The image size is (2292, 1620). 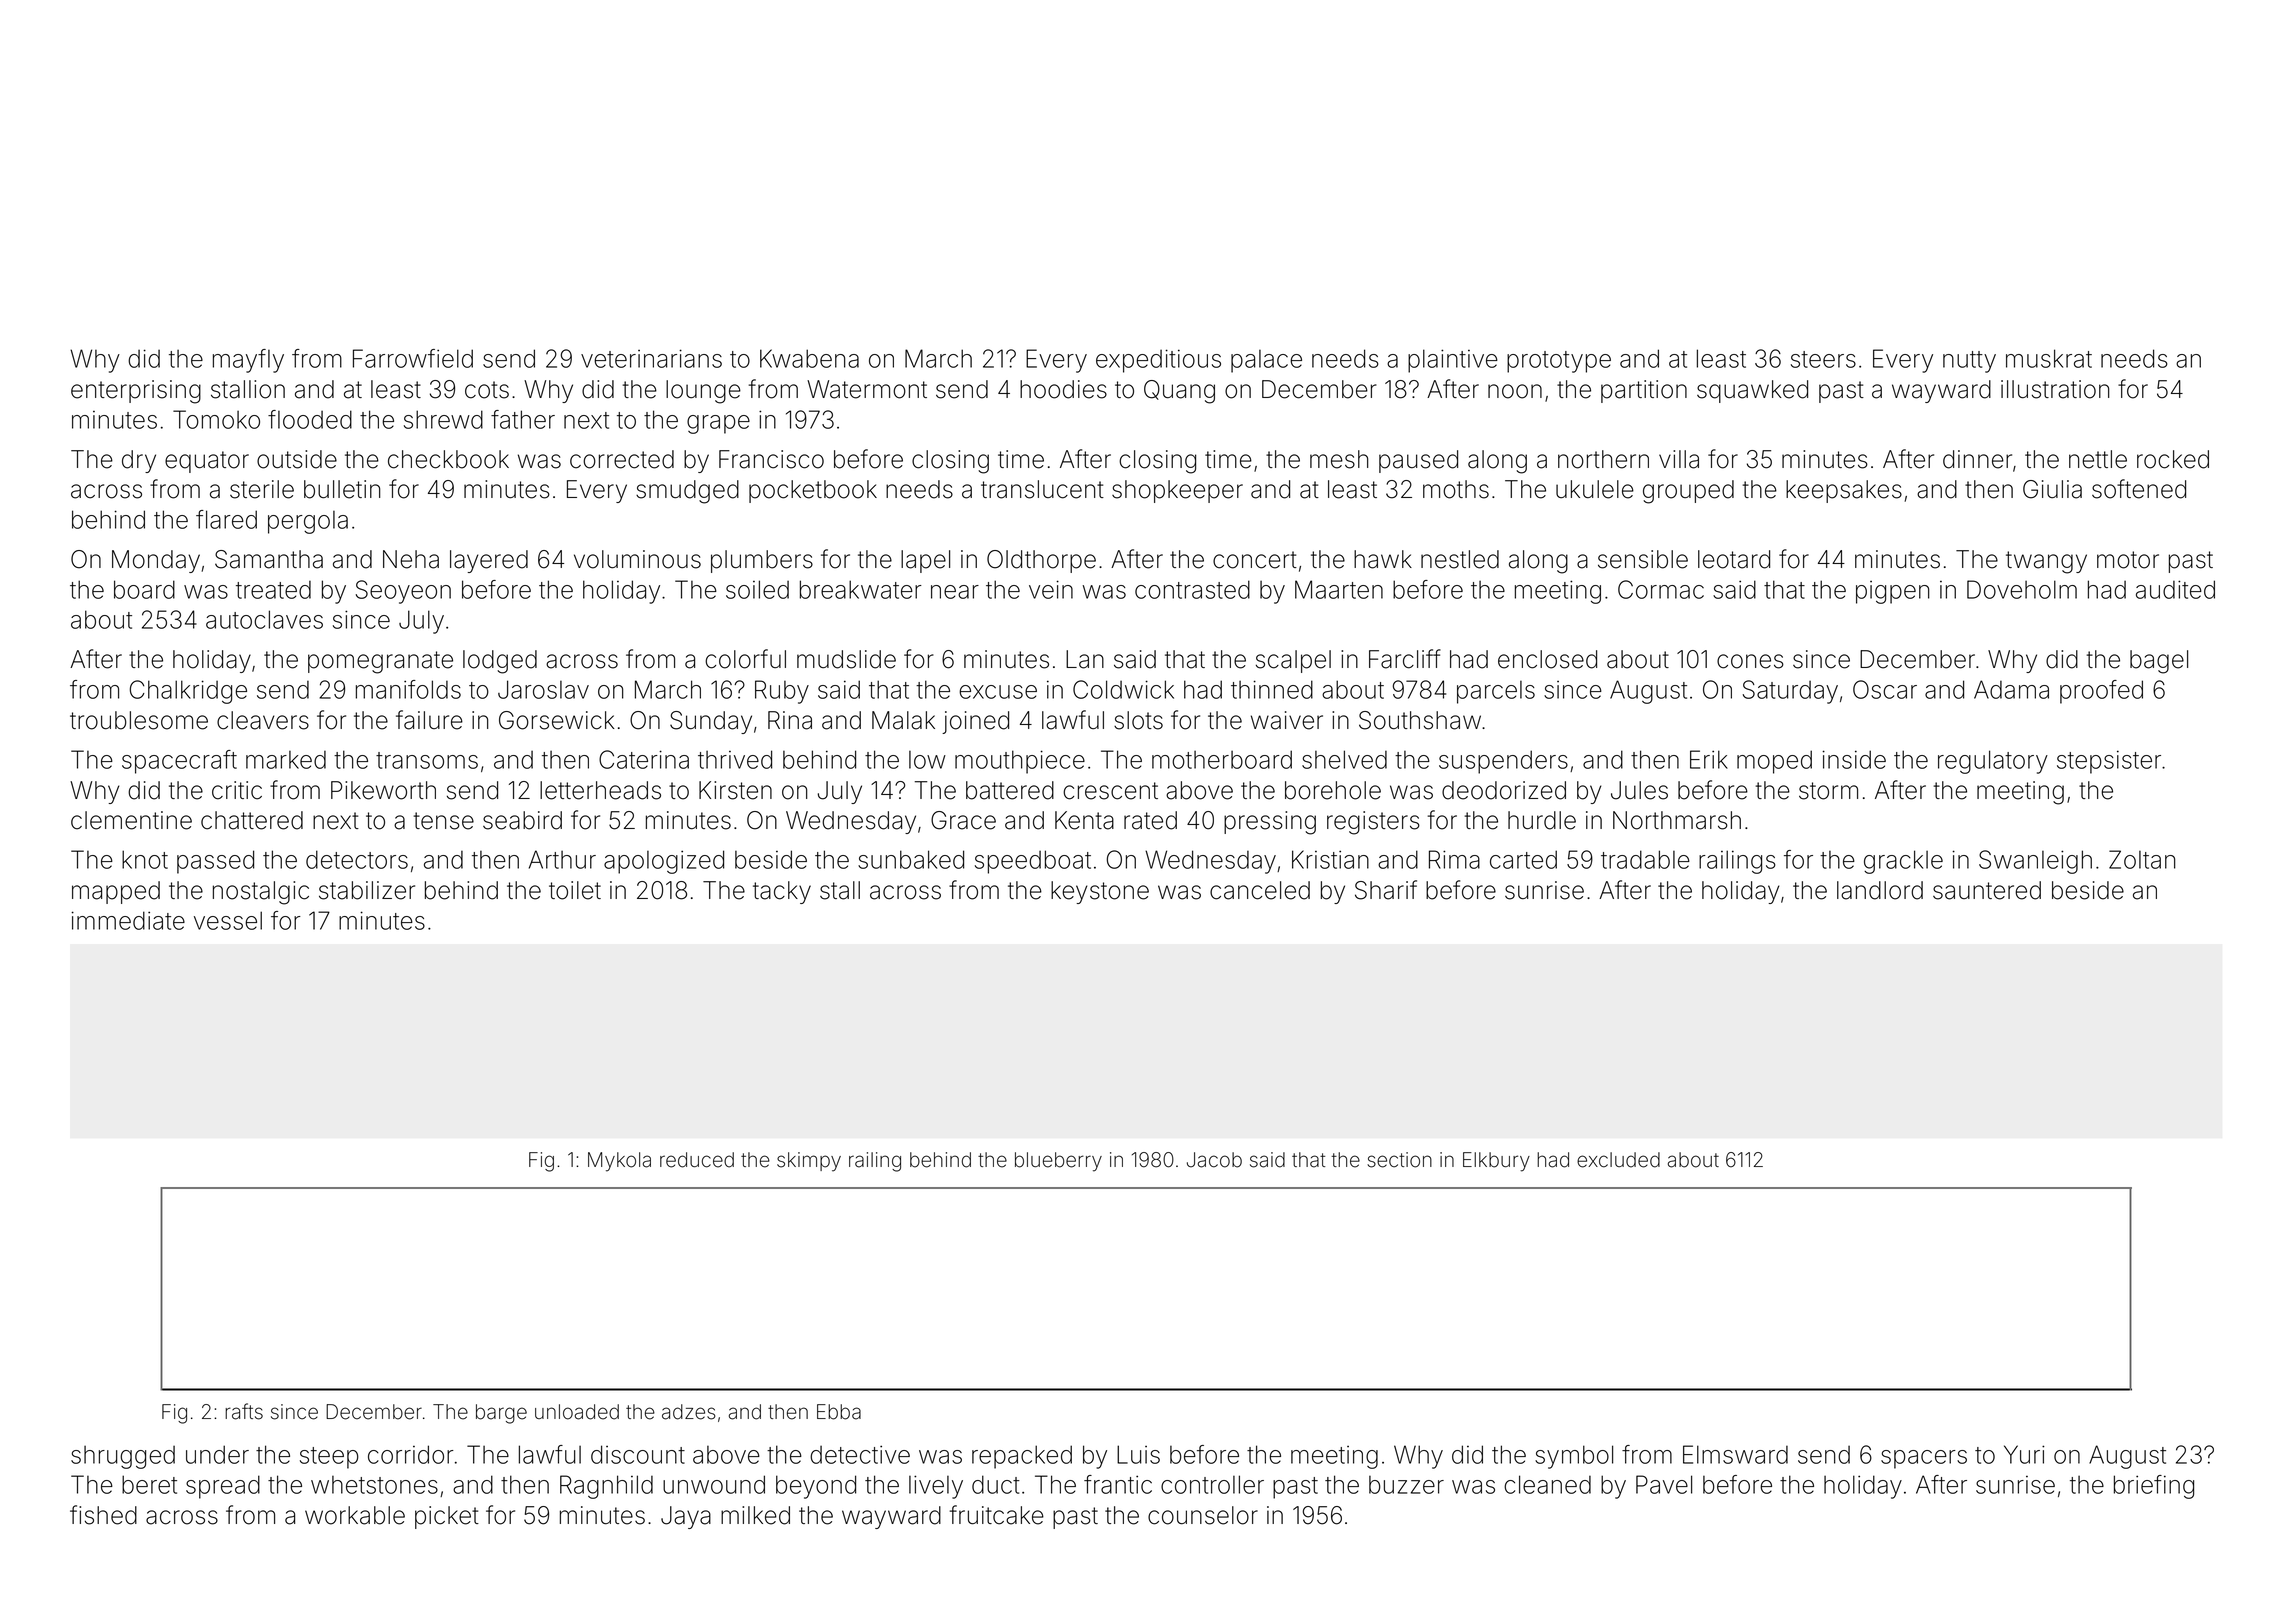 What do you see at coordinates (997, 1515) in the image?
I see `fruitcake` at bounding box center [997, 1515].
